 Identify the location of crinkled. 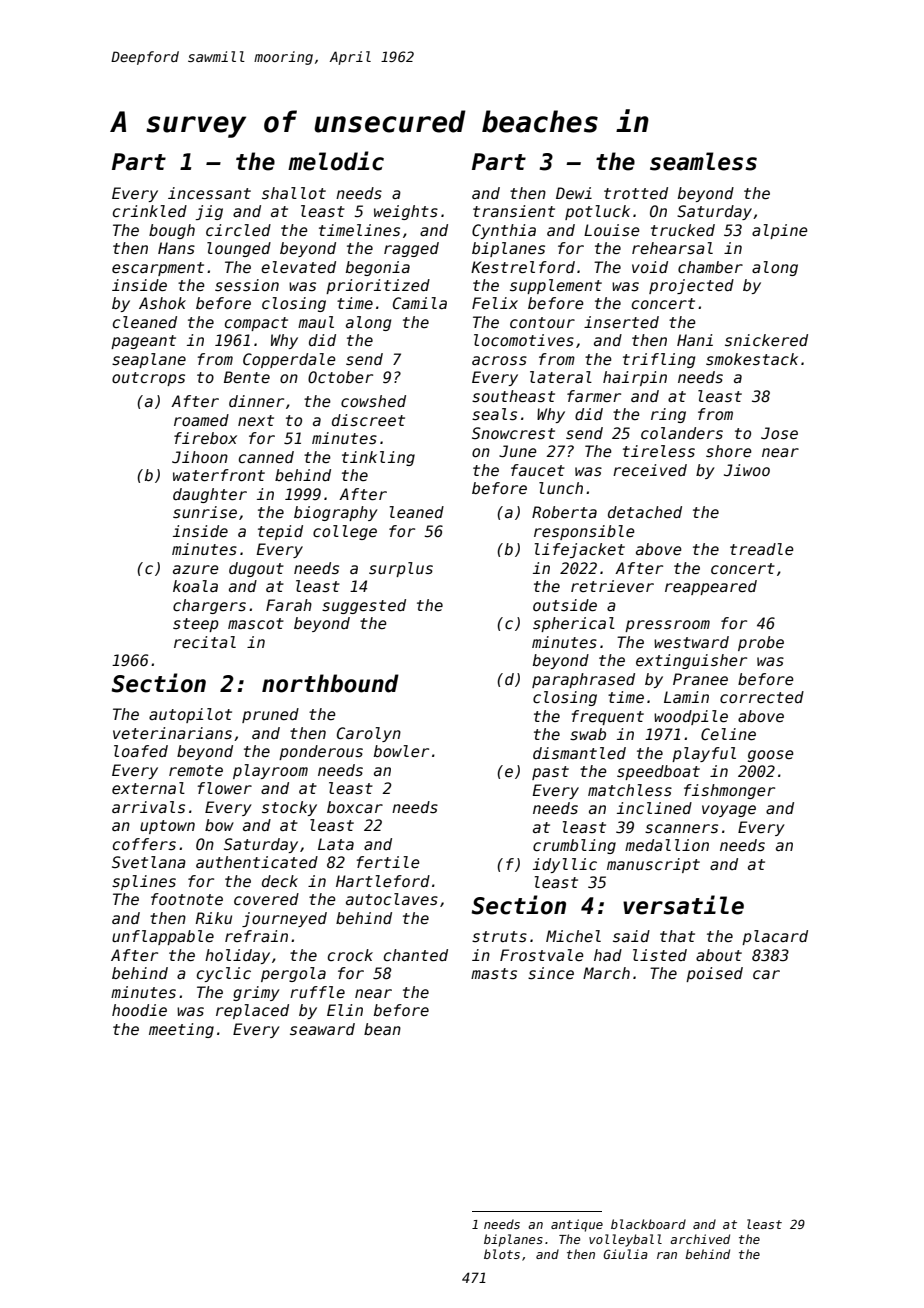
(150, 211).
